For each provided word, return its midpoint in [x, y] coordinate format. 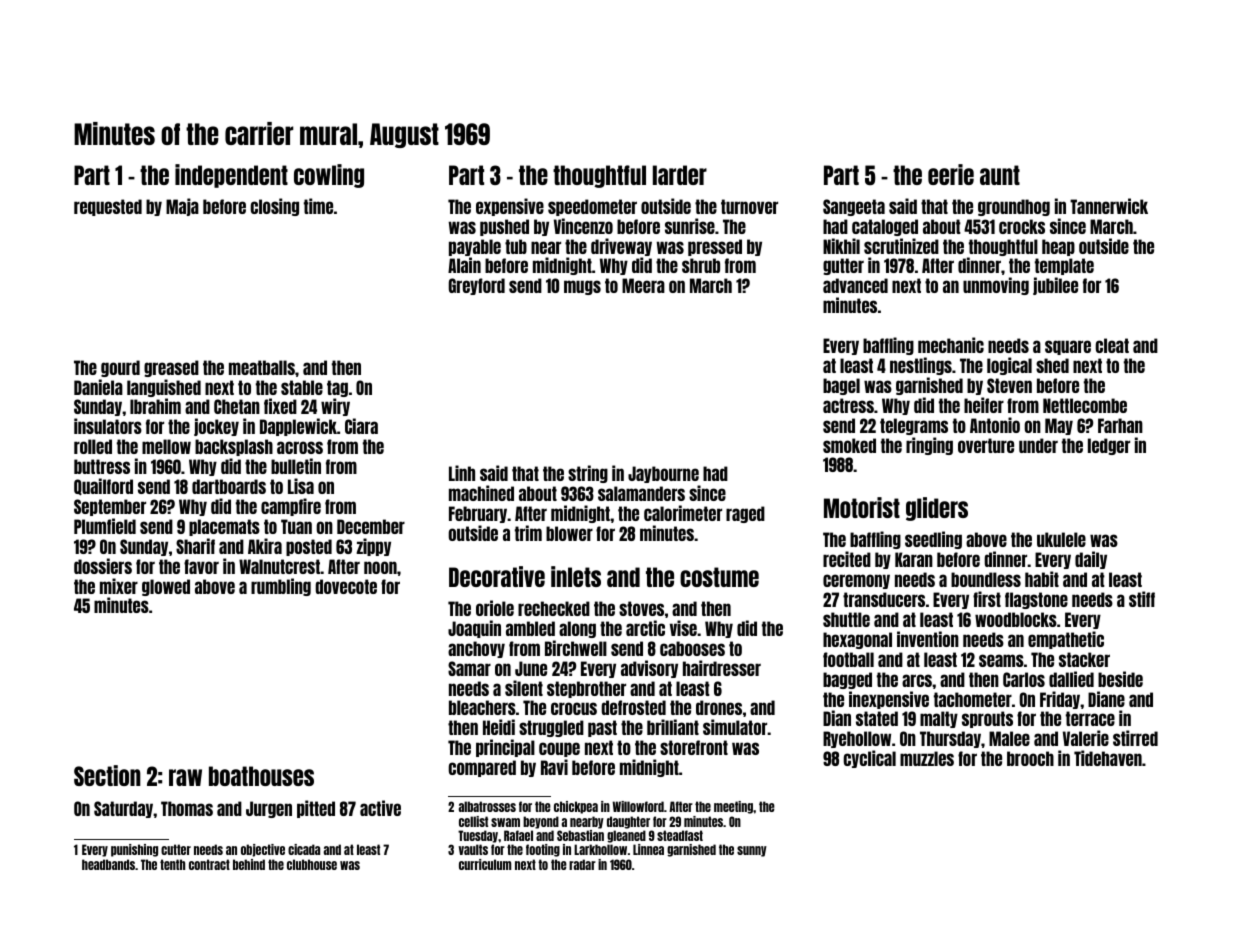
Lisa [301, 486]
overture [986, 445]
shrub [701, 265]
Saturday [123, 809]
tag [337, 388]
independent [231, 176]
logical [1009, 366]
